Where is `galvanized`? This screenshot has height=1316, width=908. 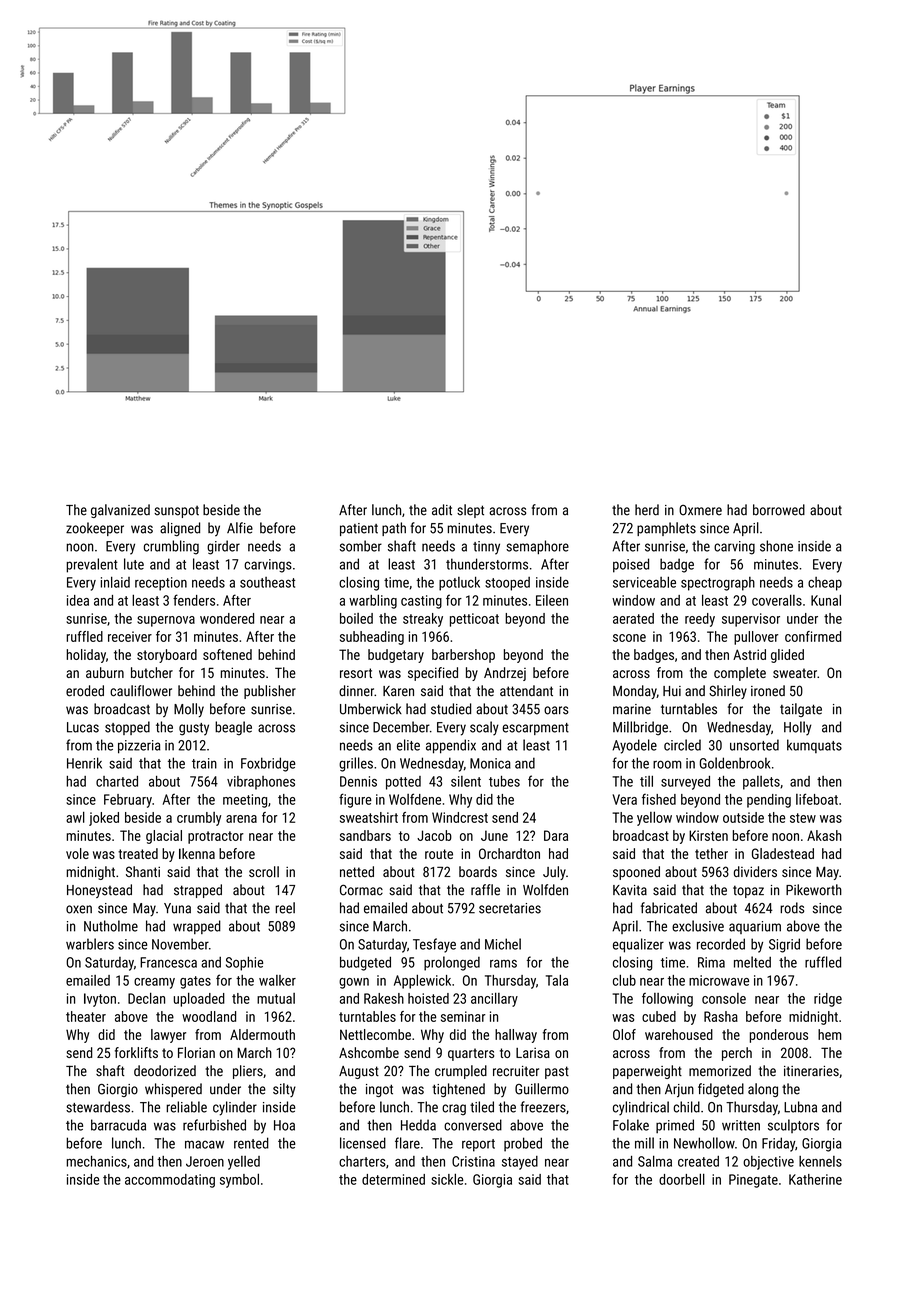 galvanized is located at coordinates (120, 511).
